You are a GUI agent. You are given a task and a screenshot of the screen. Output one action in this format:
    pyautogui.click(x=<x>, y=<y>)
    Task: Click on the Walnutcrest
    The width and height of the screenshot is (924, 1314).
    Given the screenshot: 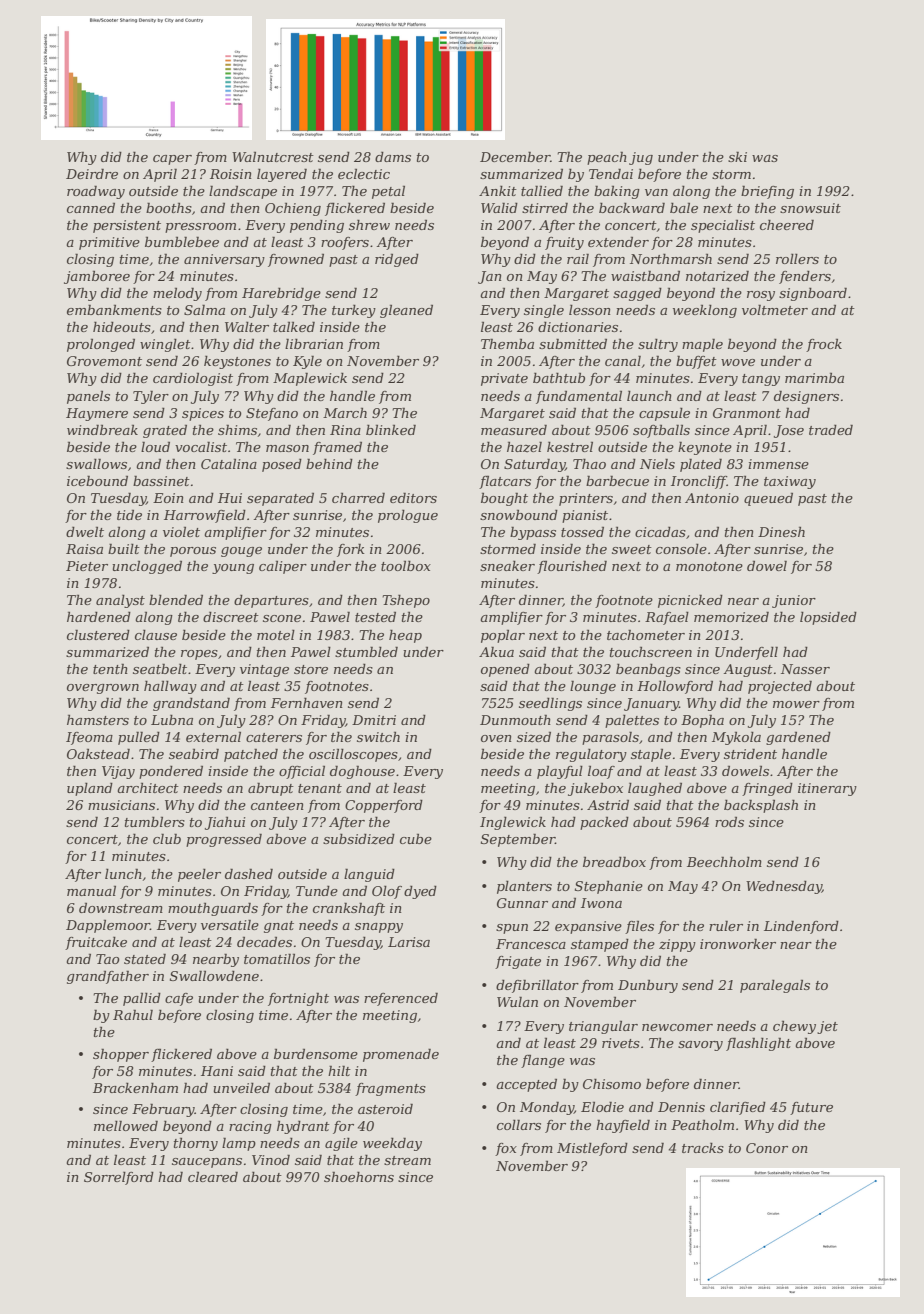 What is the action you would take?
    pyautogui.click(x=273, y=157)
